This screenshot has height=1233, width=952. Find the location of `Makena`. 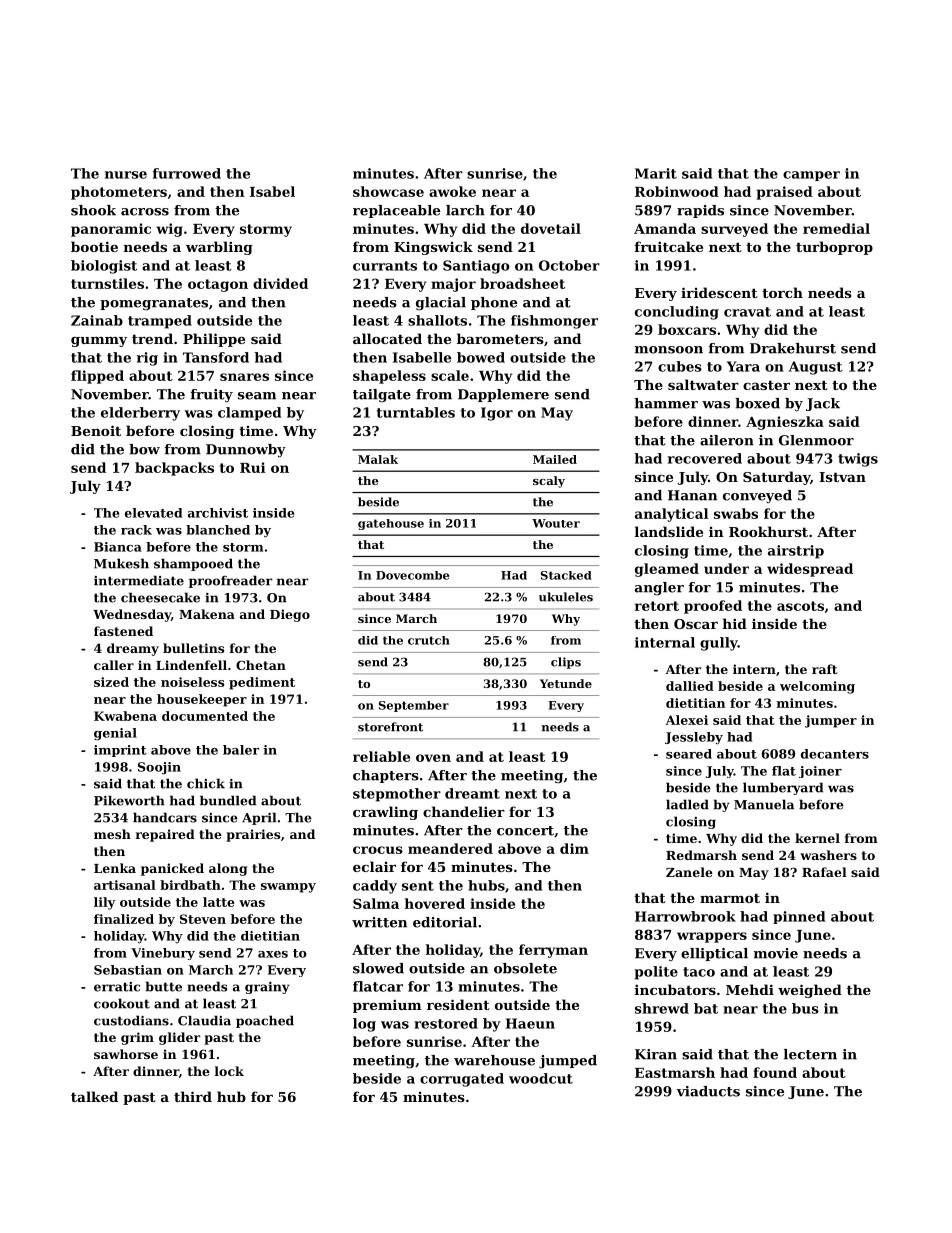

Makena is located at coordinates (207, 614).
